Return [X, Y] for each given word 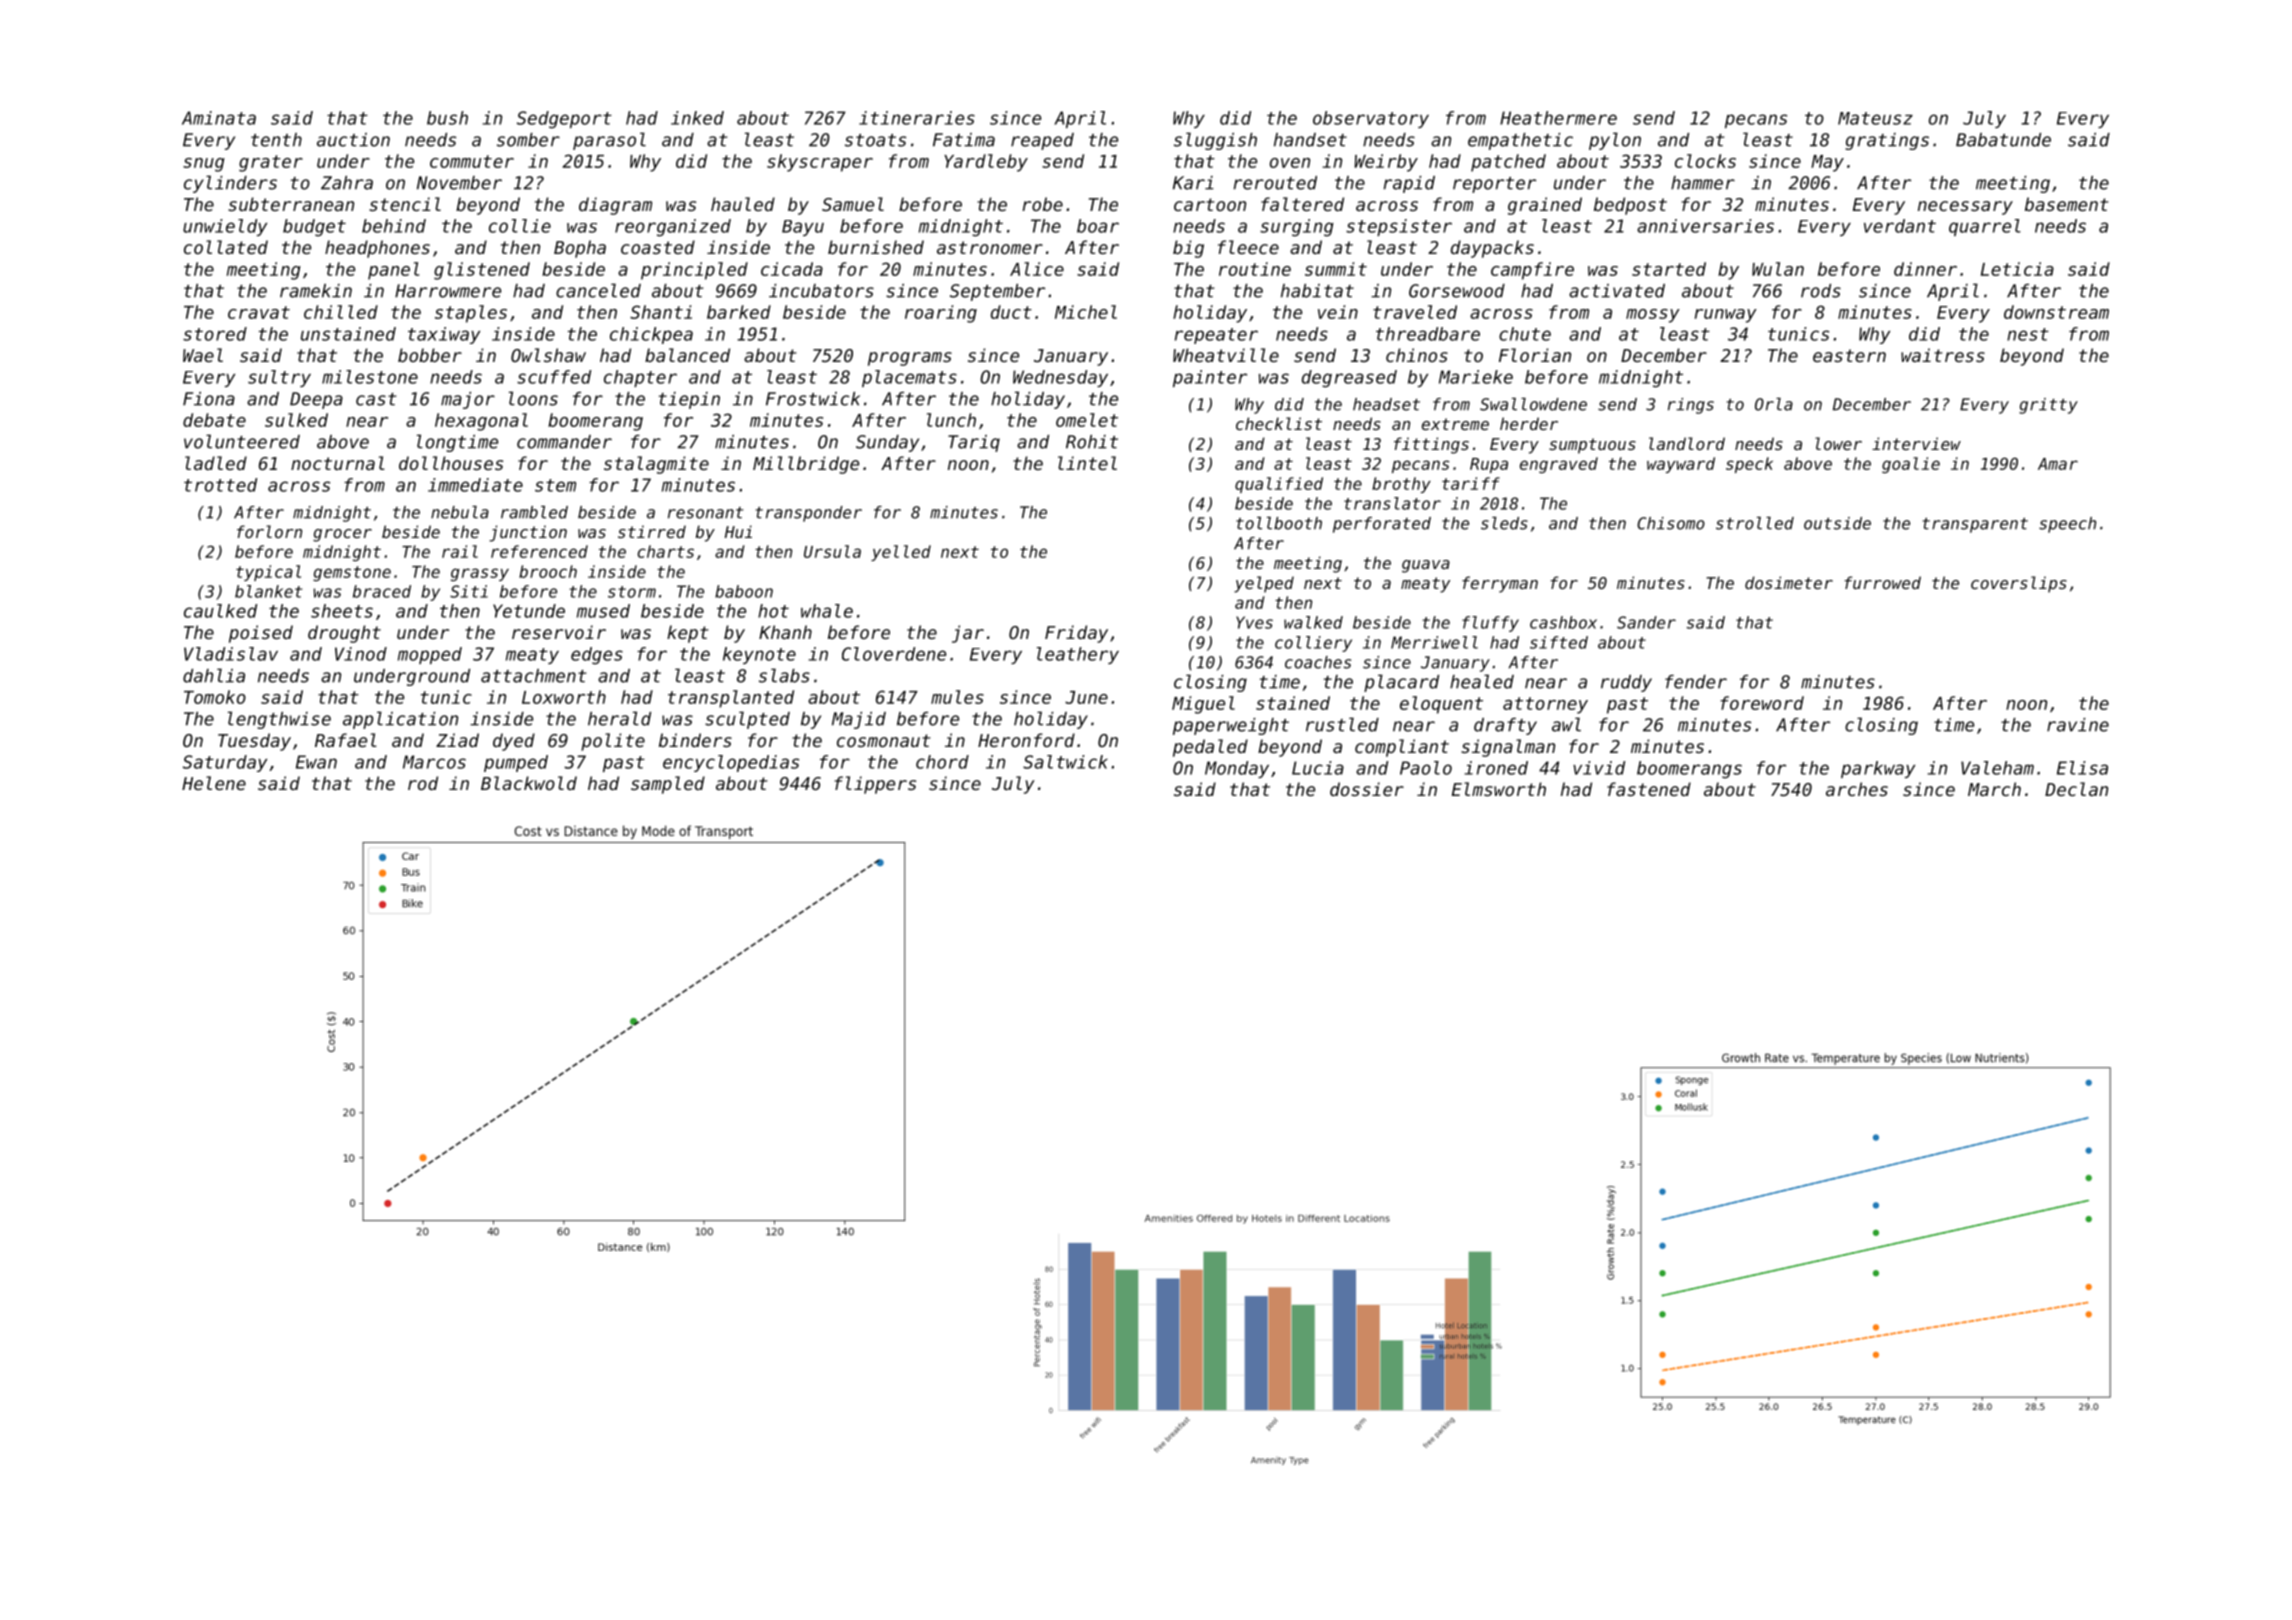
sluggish [1215, 141]
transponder [809, 514]
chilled [341, 312]
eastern [1849, 355]
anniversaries [1705, 226]
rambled [534, 512]
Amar [2058, 464]
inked [697, 118]
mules [957, 697]
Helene [214, 783]
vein [1338, 312]
